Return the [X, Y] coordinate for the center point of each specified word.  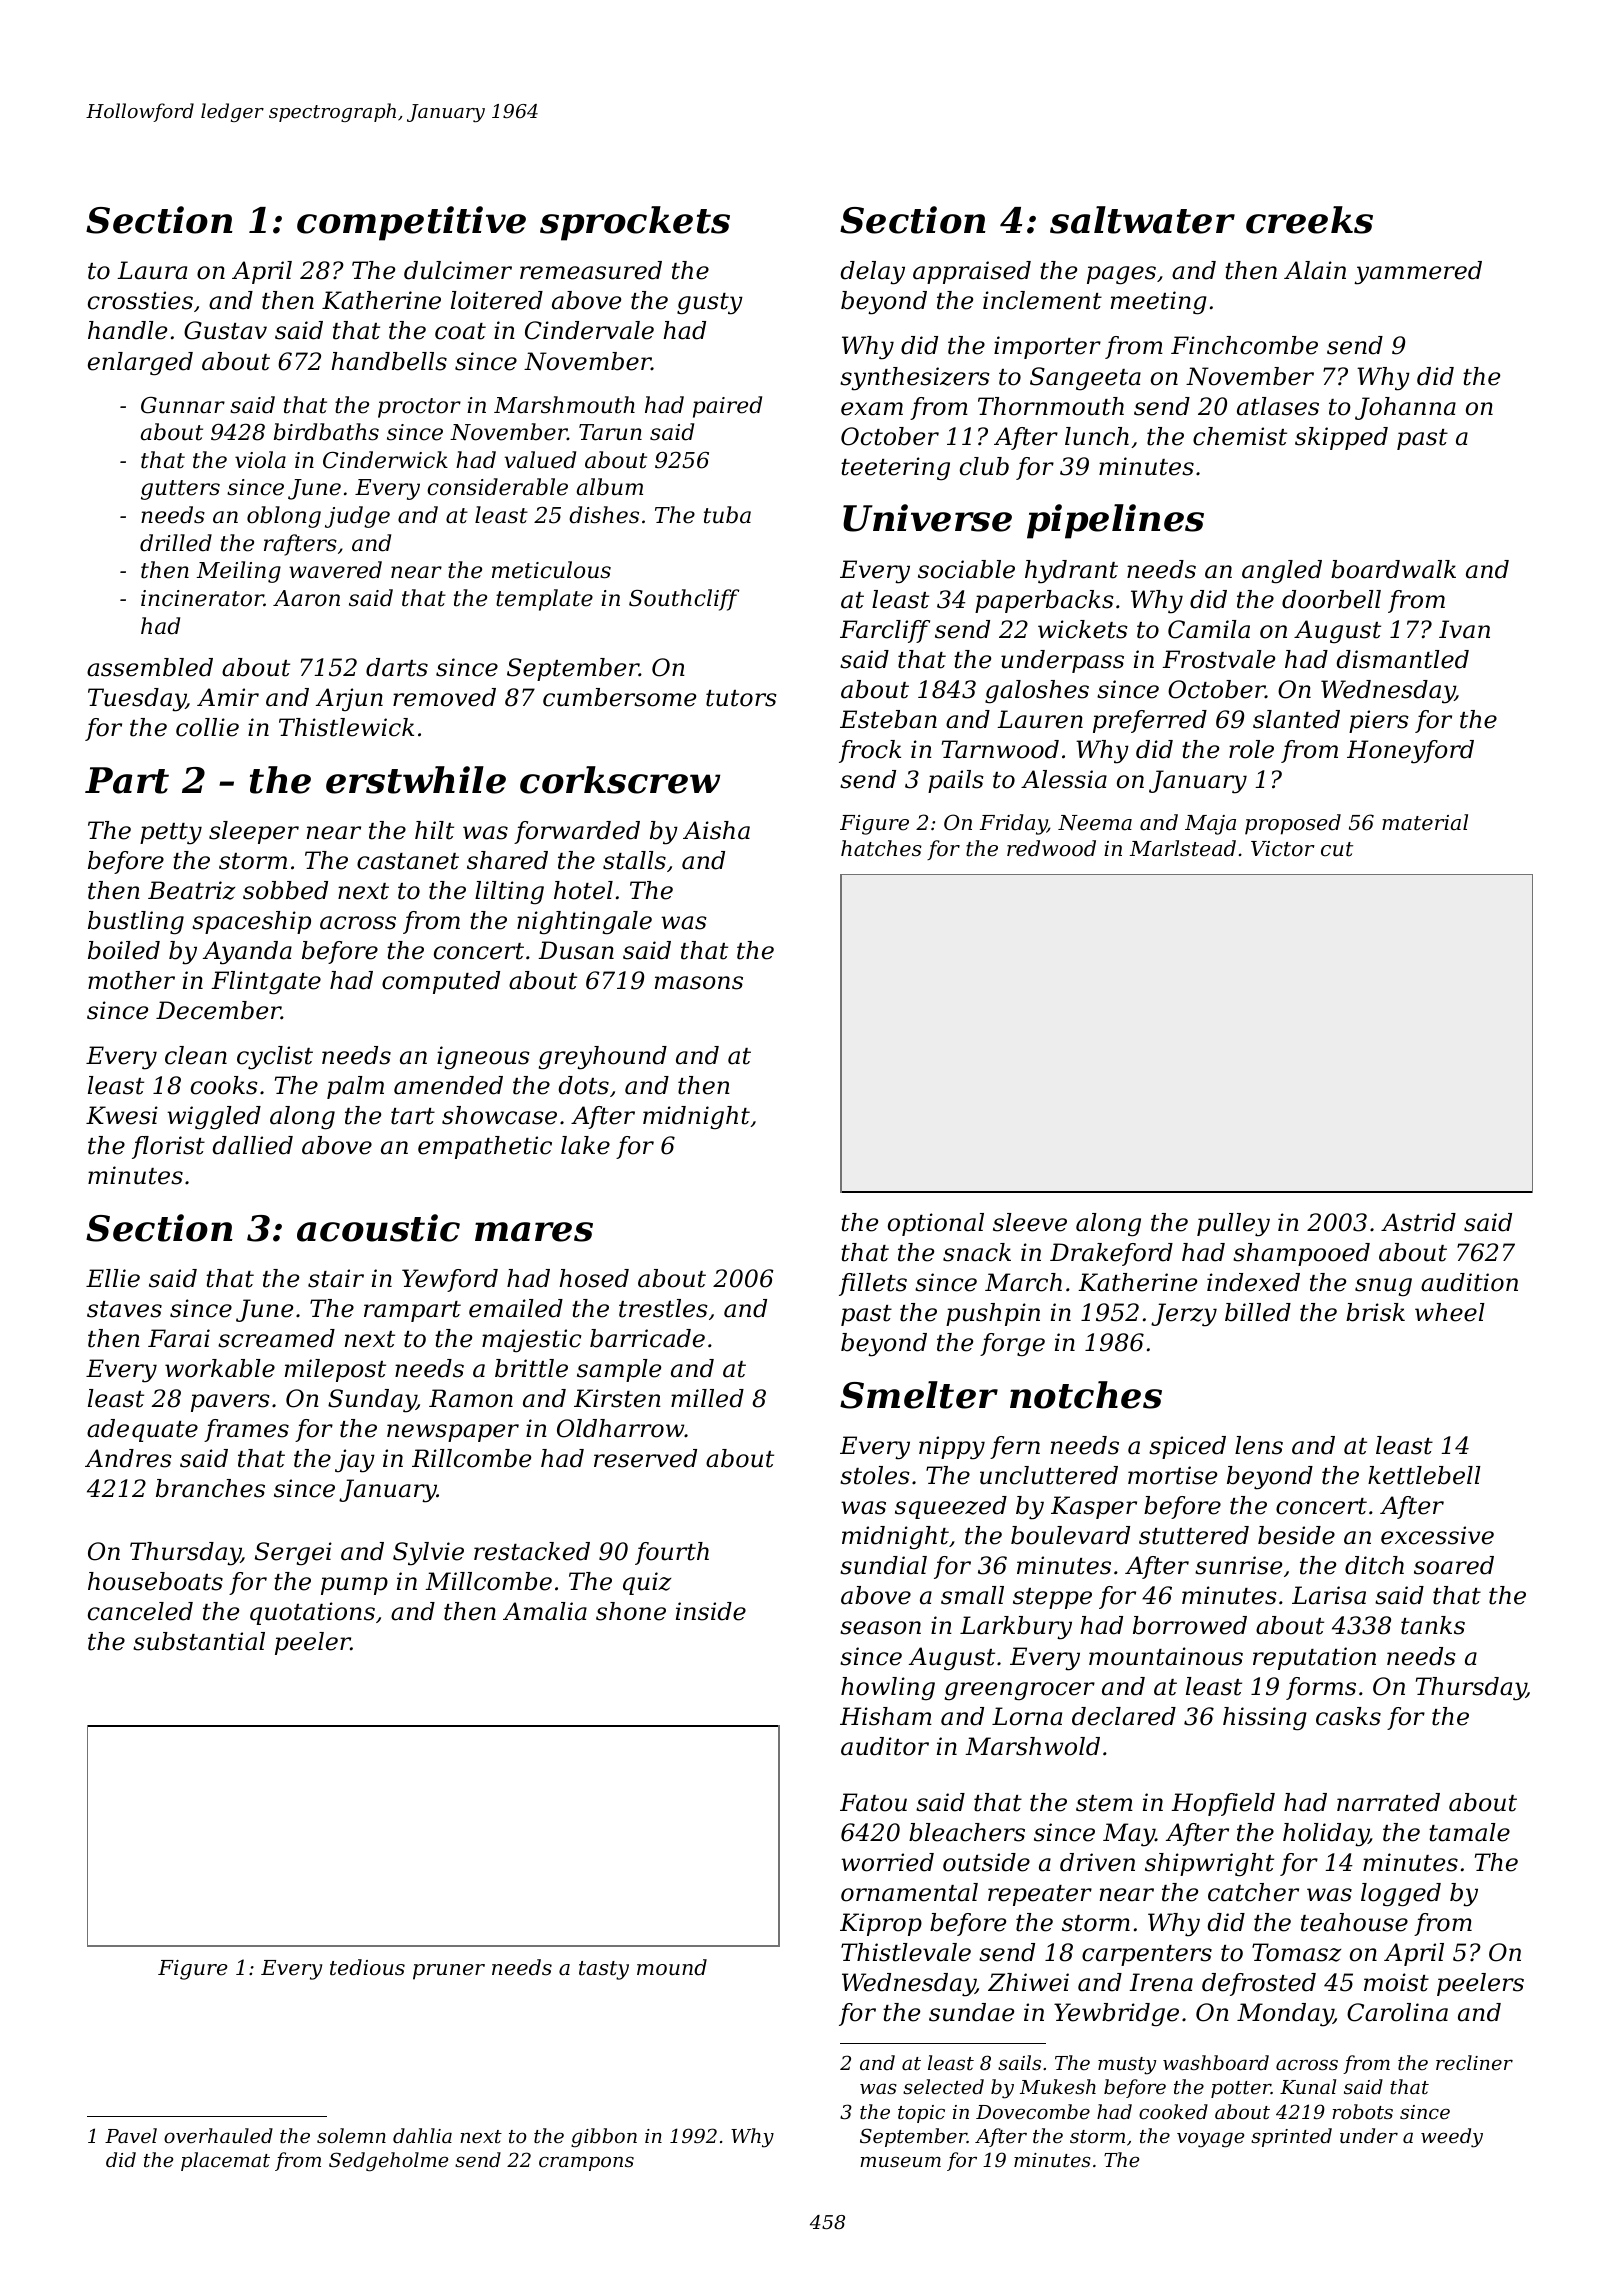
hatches [881, 848]
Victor [1283, 849]
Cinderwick [385, 460]
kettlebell [1424, 1475]
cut [1337, 849]
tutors [741, 698]
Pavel [131, 2135]
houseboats [155, 1581]
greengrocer [1020, 1691]
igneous [483, 1057]
